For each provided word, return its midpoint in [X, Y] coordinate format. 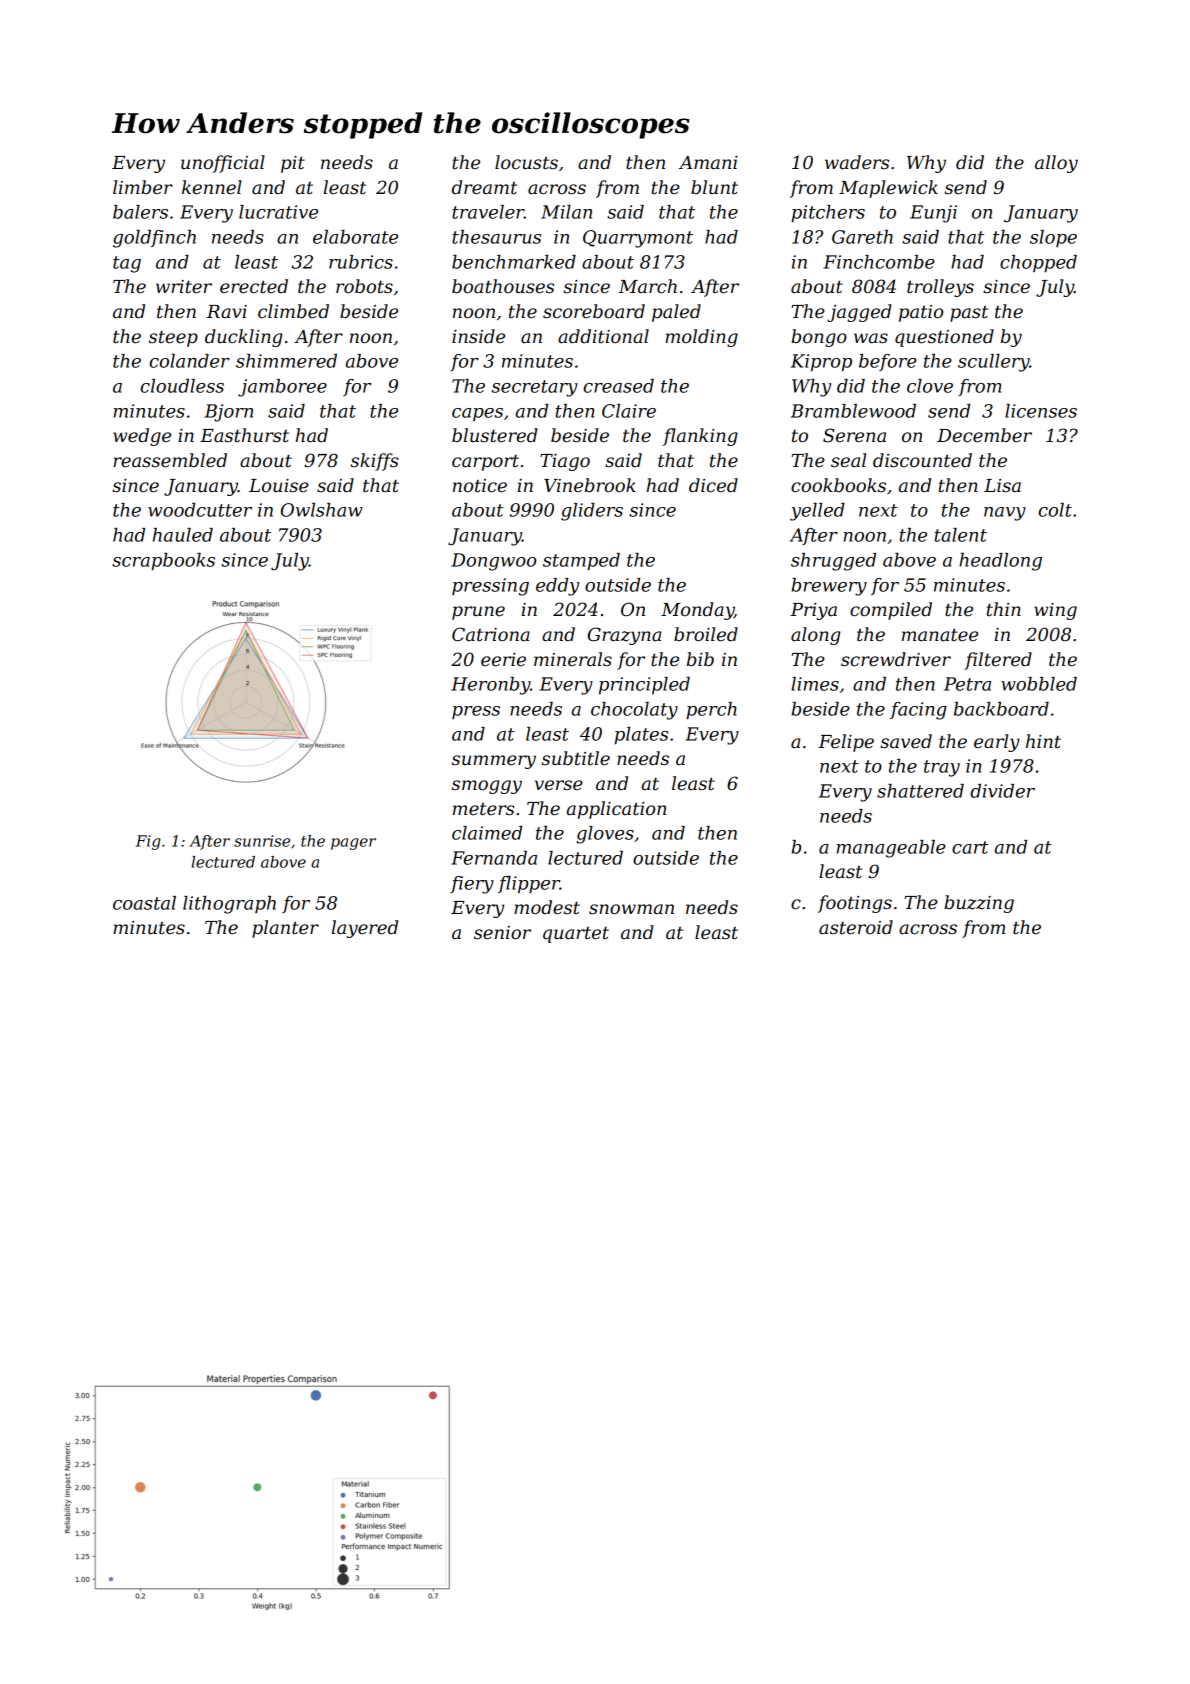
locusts [526, 162]
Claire [629, 411]
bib [700, 659]
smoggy [487, 787]
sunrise [262, 841]
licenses [1041, 411]
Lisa [1002, 486]
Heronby [490, 686]
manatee [940, 635]
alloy [1056, 164]
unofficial [223, 164]
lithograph [229, 905]
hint [1043, 741]
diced [713, 485]
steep [173, 339]
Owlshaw [321, 510]
